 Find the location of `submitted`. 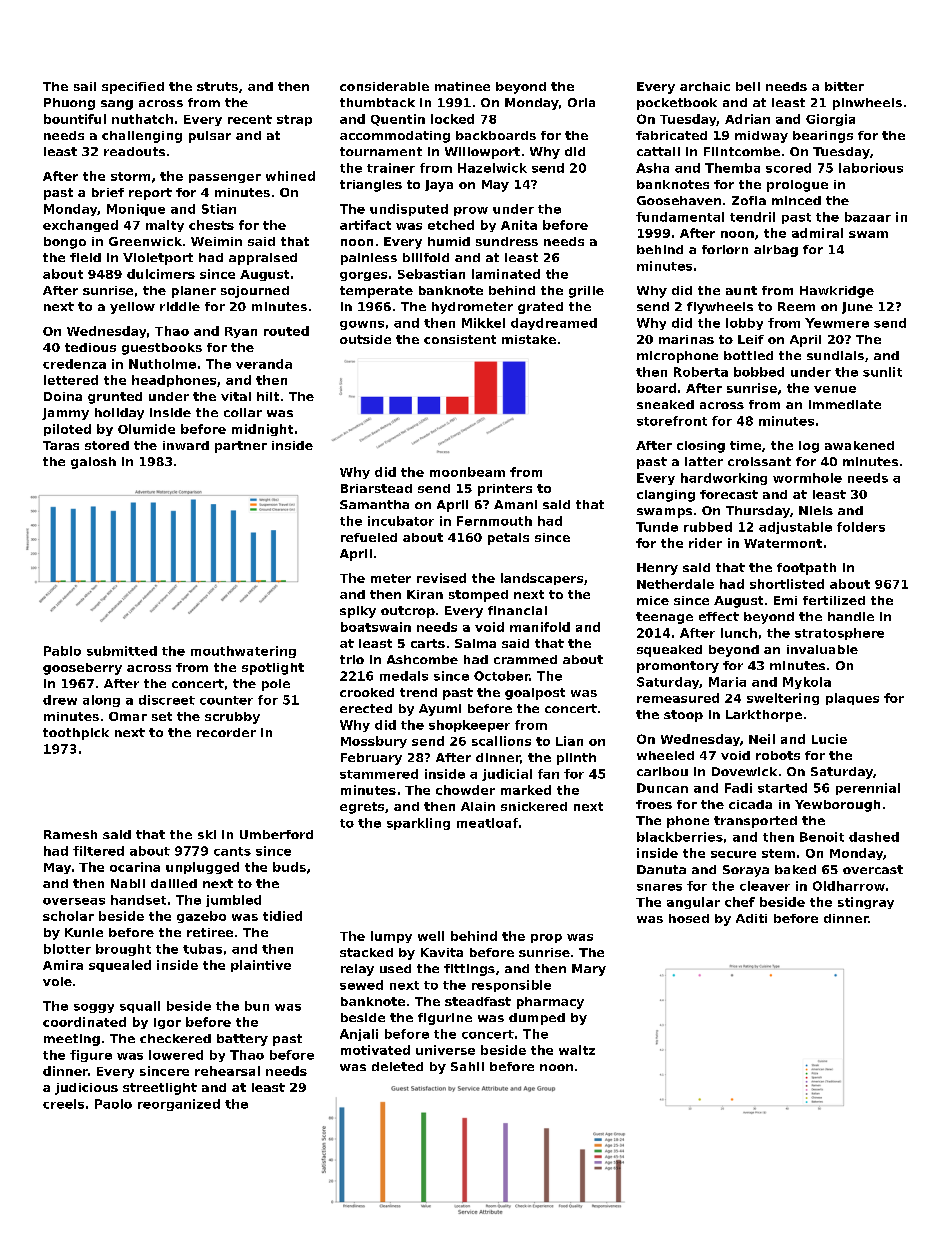

submitted is located at coordinates (122, 651).
